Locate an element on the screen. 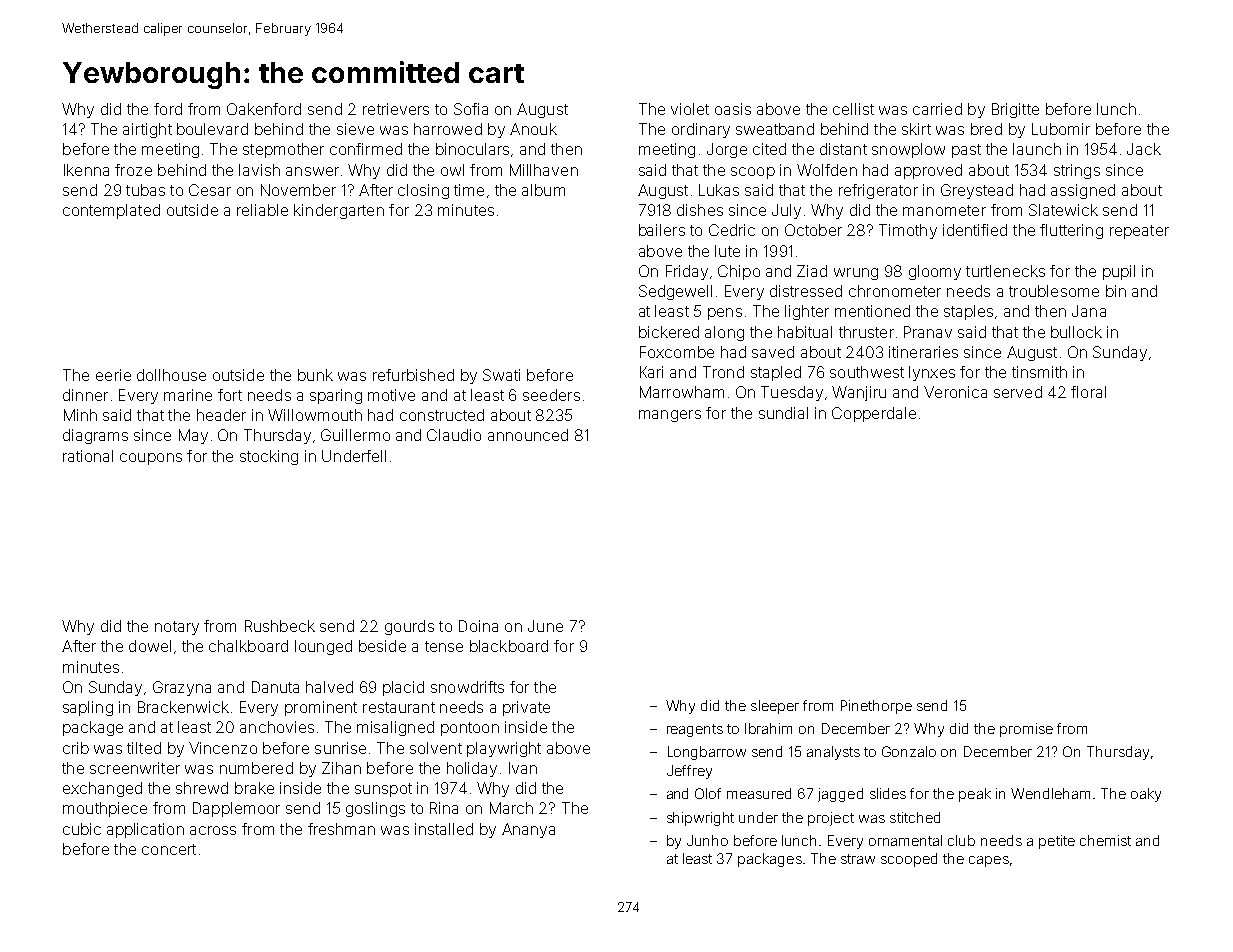  capes is located at coordinates (989, 861).
